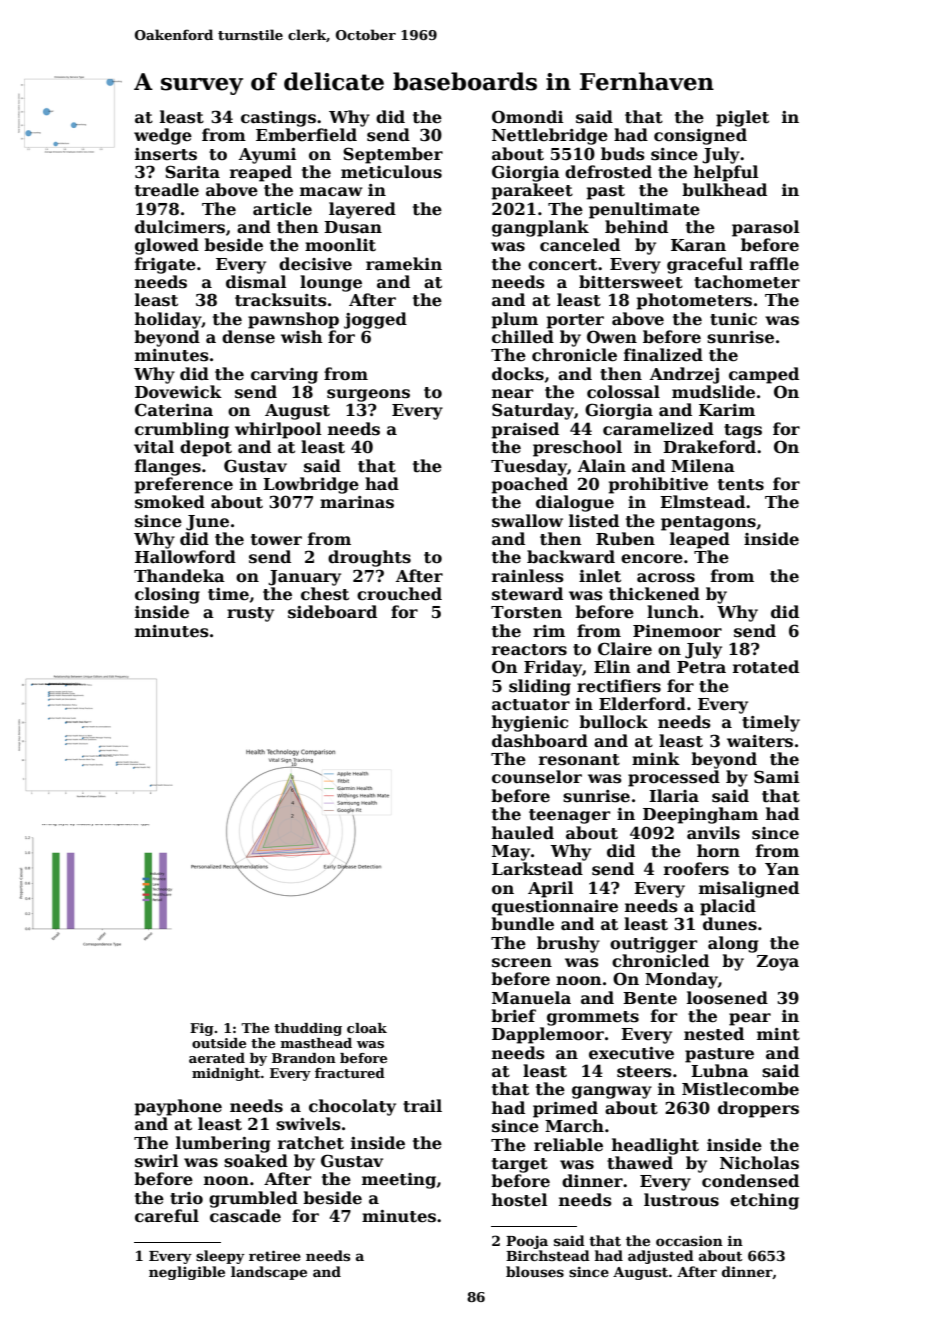  Describe the element at coordinates (187, 1273) in the document. I see `negligible` at that location.
